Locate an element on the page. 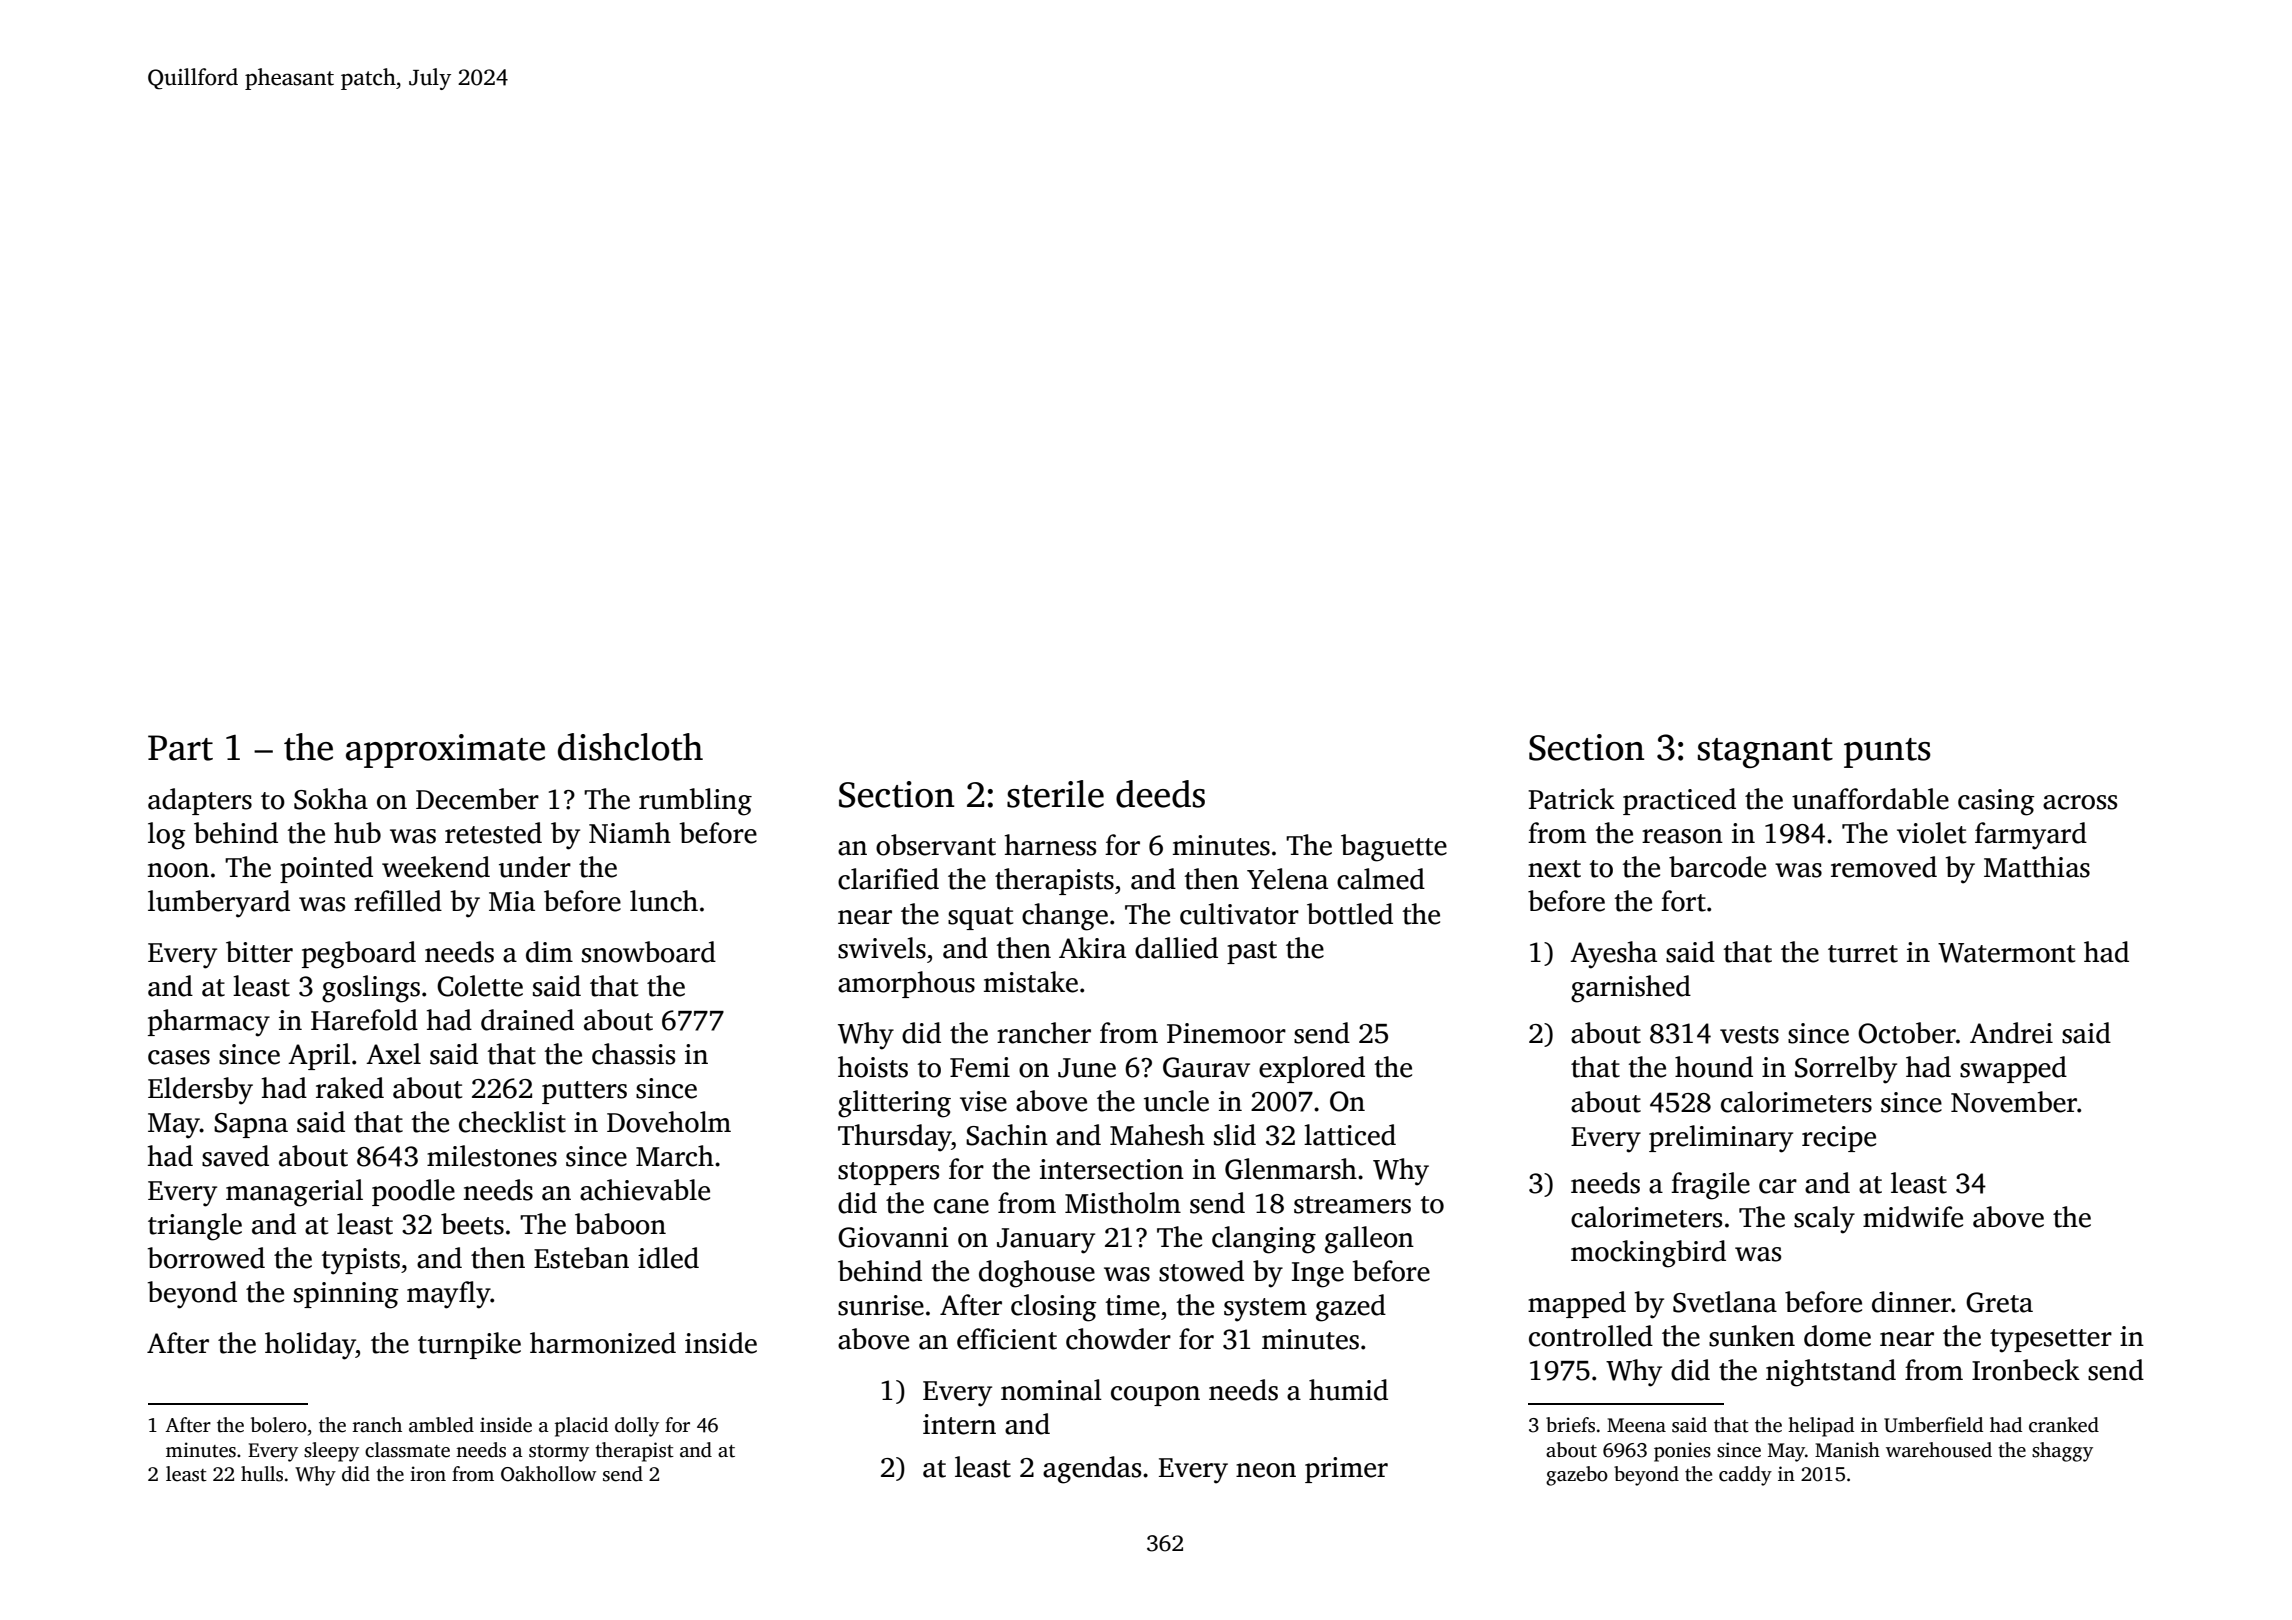  preliminary is located at coordinates (1721, 1139).
